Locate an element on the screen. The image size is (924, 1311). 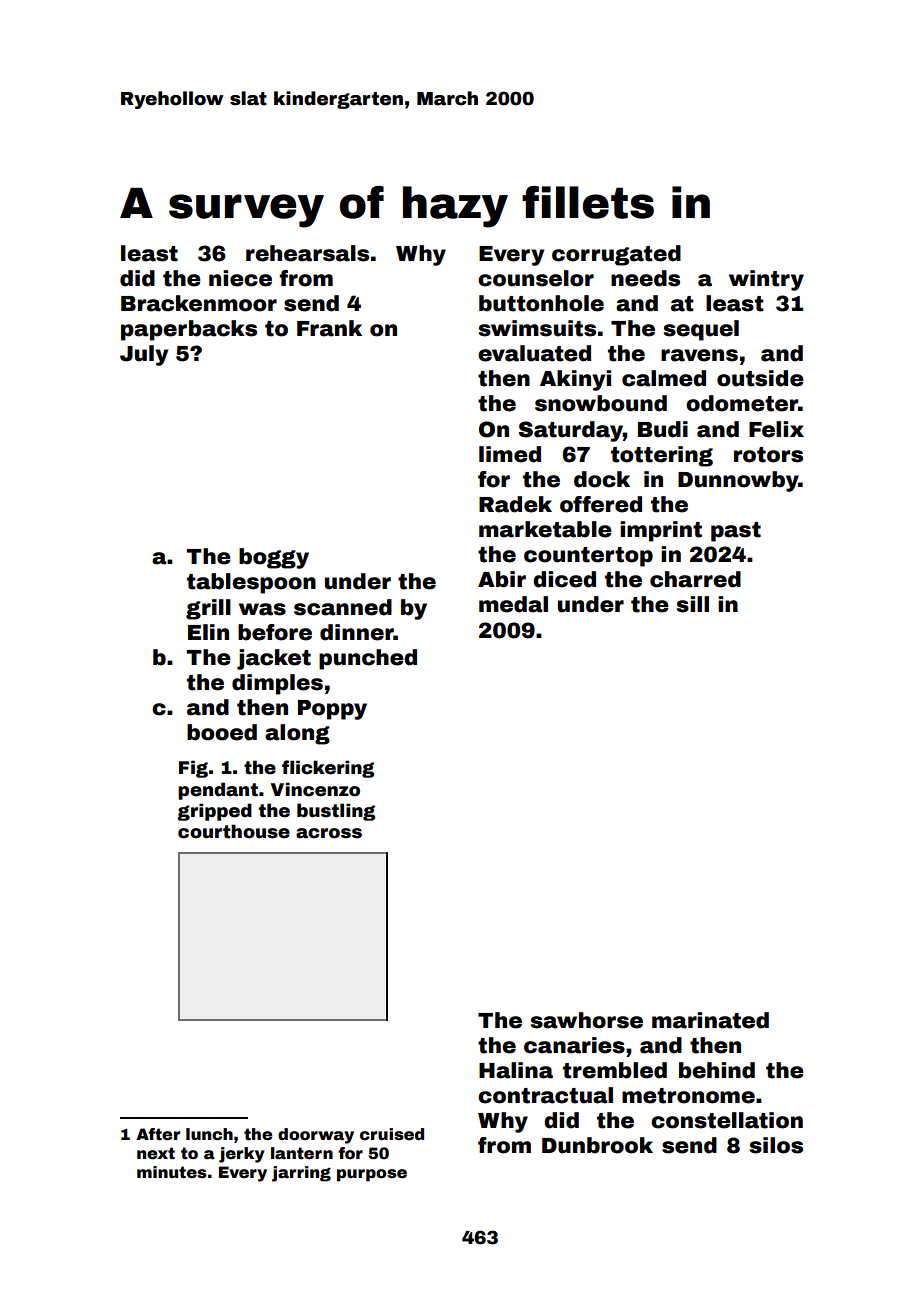
medal is located at coordinates (513, 604).
